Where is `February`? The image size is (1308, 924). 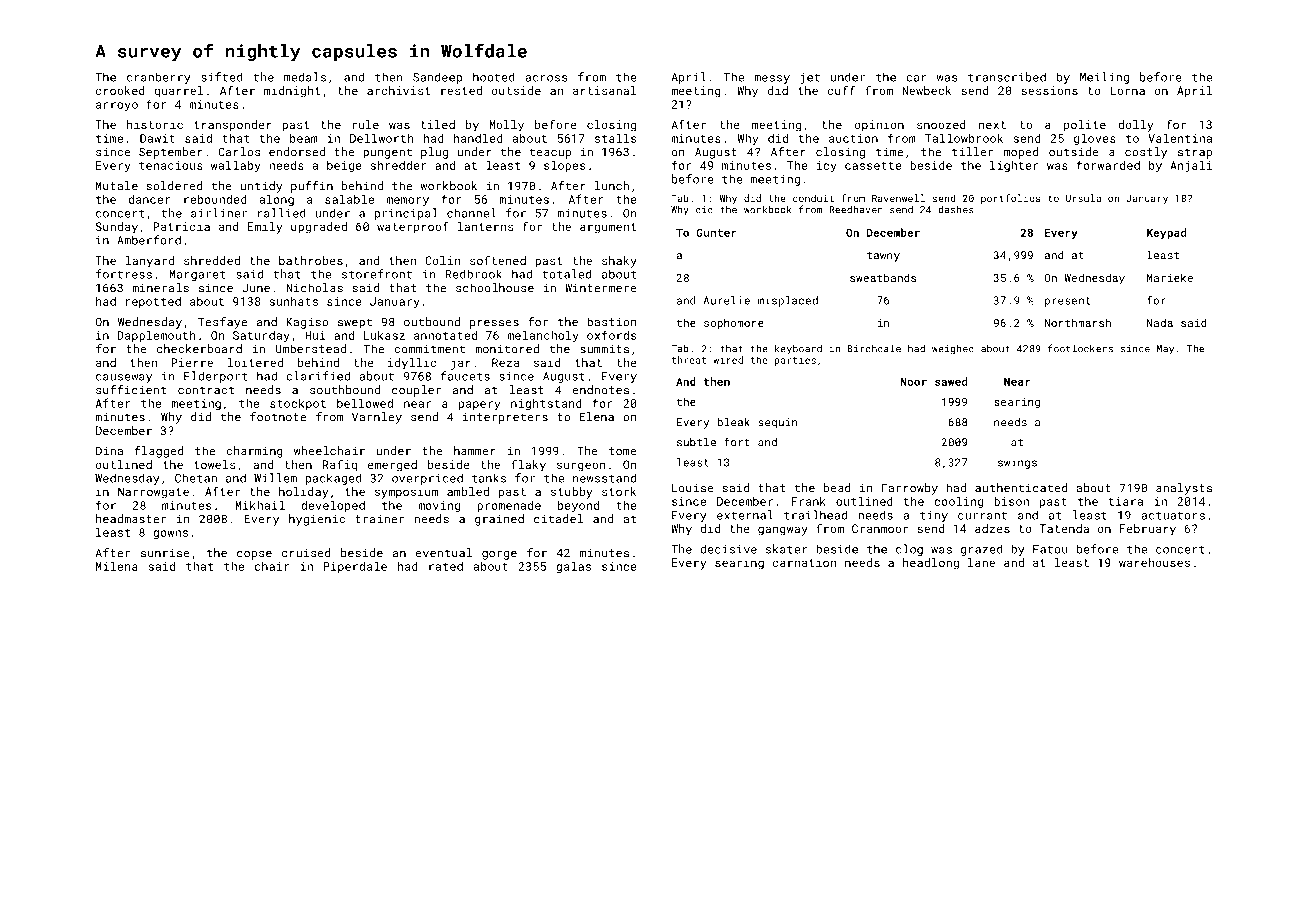 February is located at coordinates (1148, 530).
